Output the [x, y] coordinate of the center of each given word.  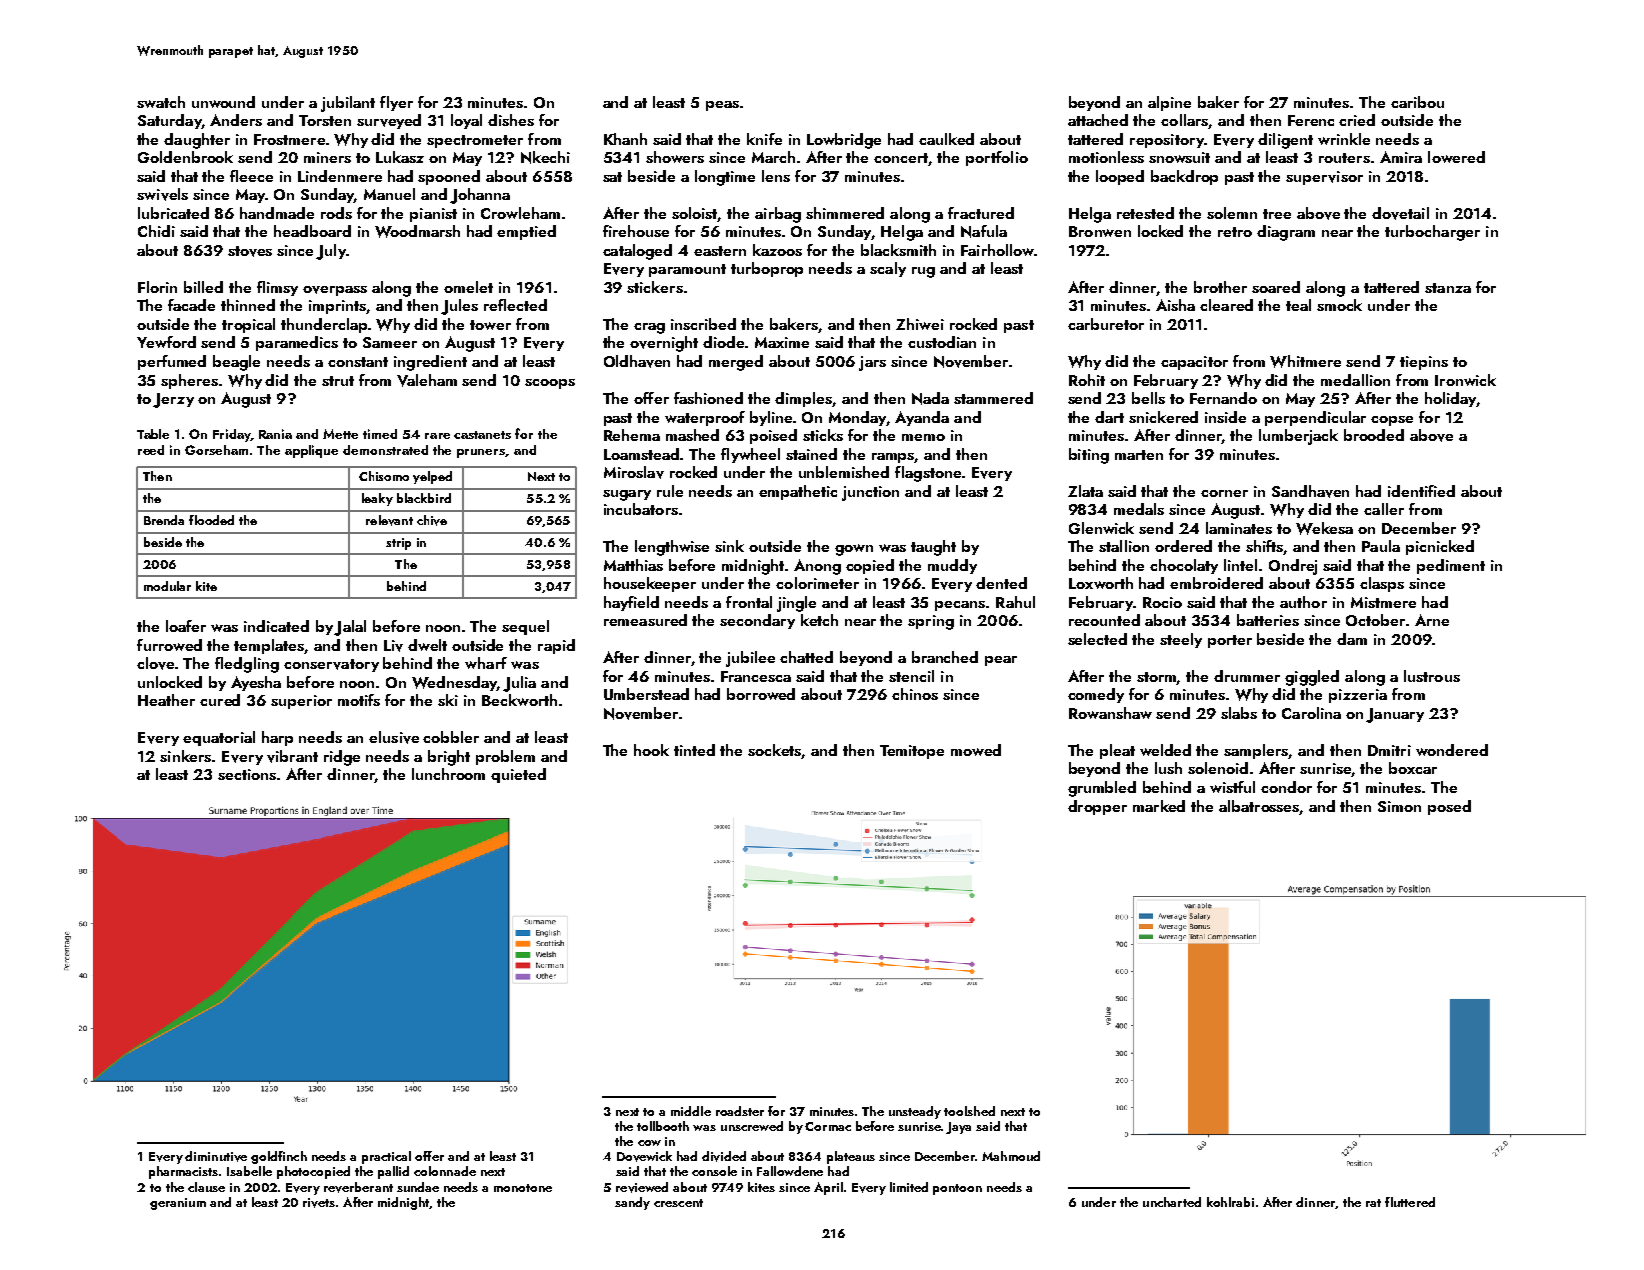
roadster [740, 1111]
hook [651, 750]
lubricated [173, 213]
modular [167, 586]
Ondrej [1293, 567]
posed [1449, 807]
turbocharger [1432, 233]
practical [386, 1157]
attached [1098, 120]
